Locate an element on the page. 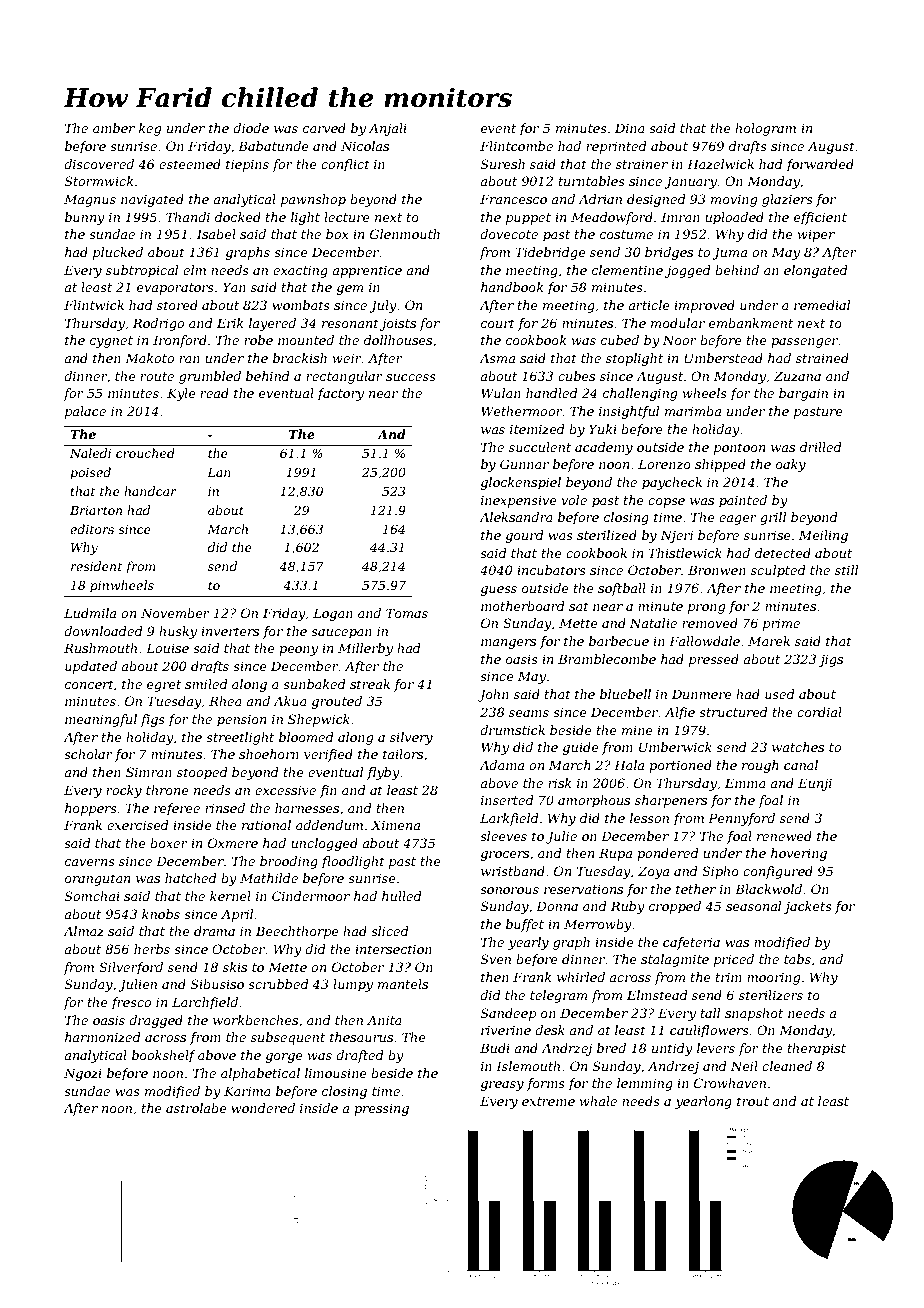 This document has height=1308, width=924. sterilized is located at coordinates (607, 535).
